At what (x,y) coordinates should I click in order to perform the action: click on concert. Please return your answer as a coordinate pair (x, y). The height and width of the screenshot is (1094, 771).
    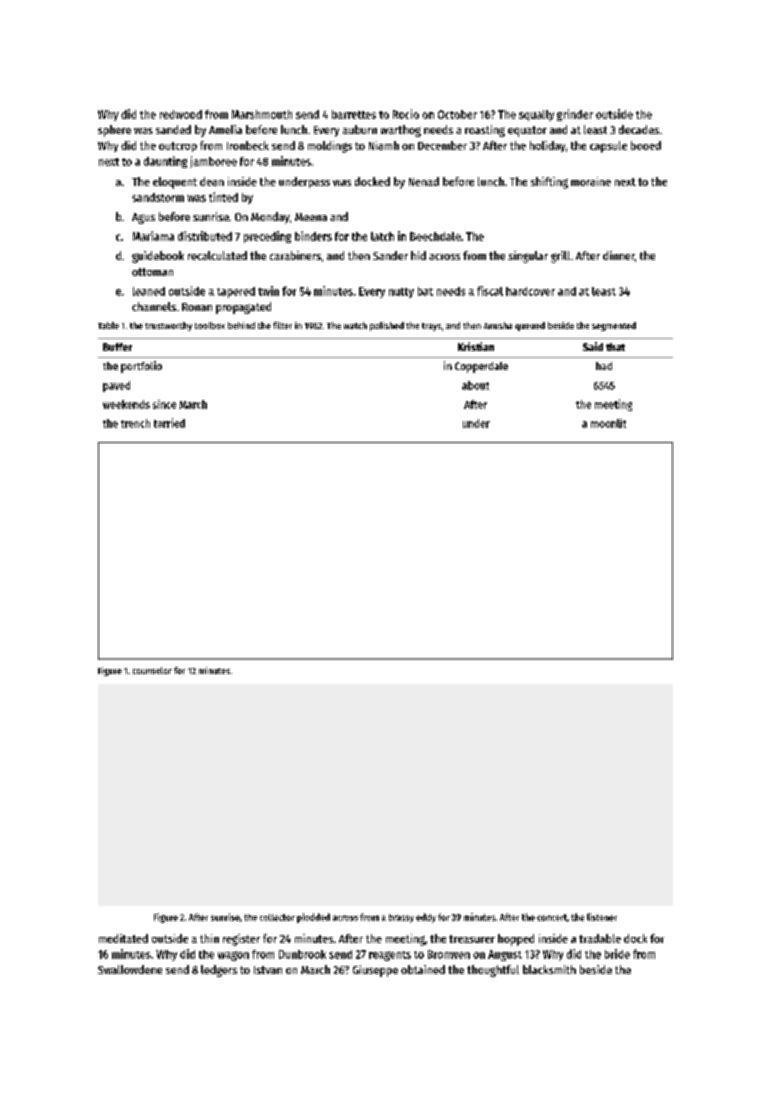
    Looking at the image, I should click on (552, 917).
